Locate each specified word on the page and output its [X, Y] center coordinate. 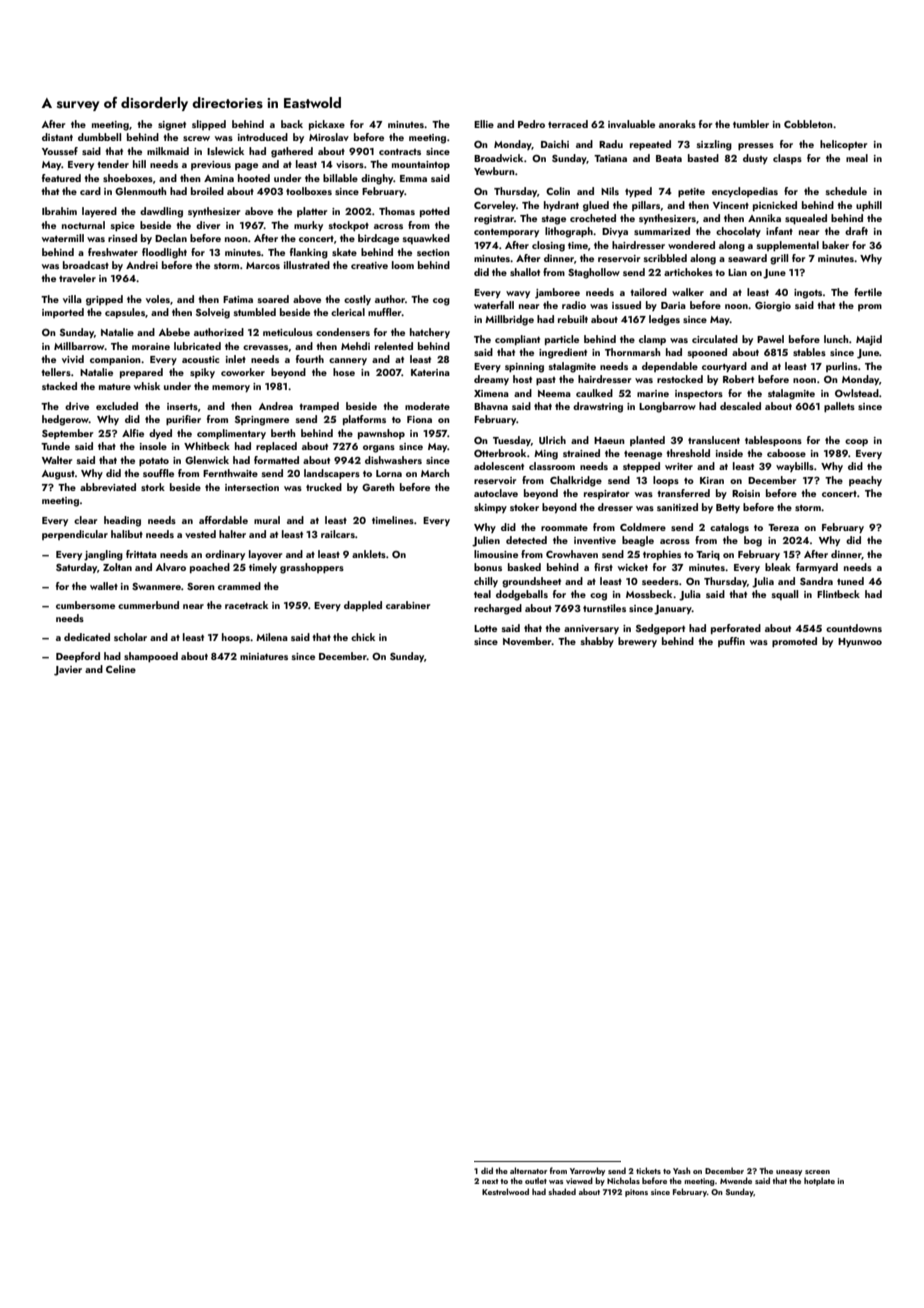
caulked [594, 393]
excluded [117, 406]
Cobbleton [808, 124]
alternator [528, 1170]
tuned [850, 581]
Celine [121, 669]
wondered [691, 245]
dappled [363, 606]
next [490, 1181]
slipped [209, 125]
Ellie [484, 124]
